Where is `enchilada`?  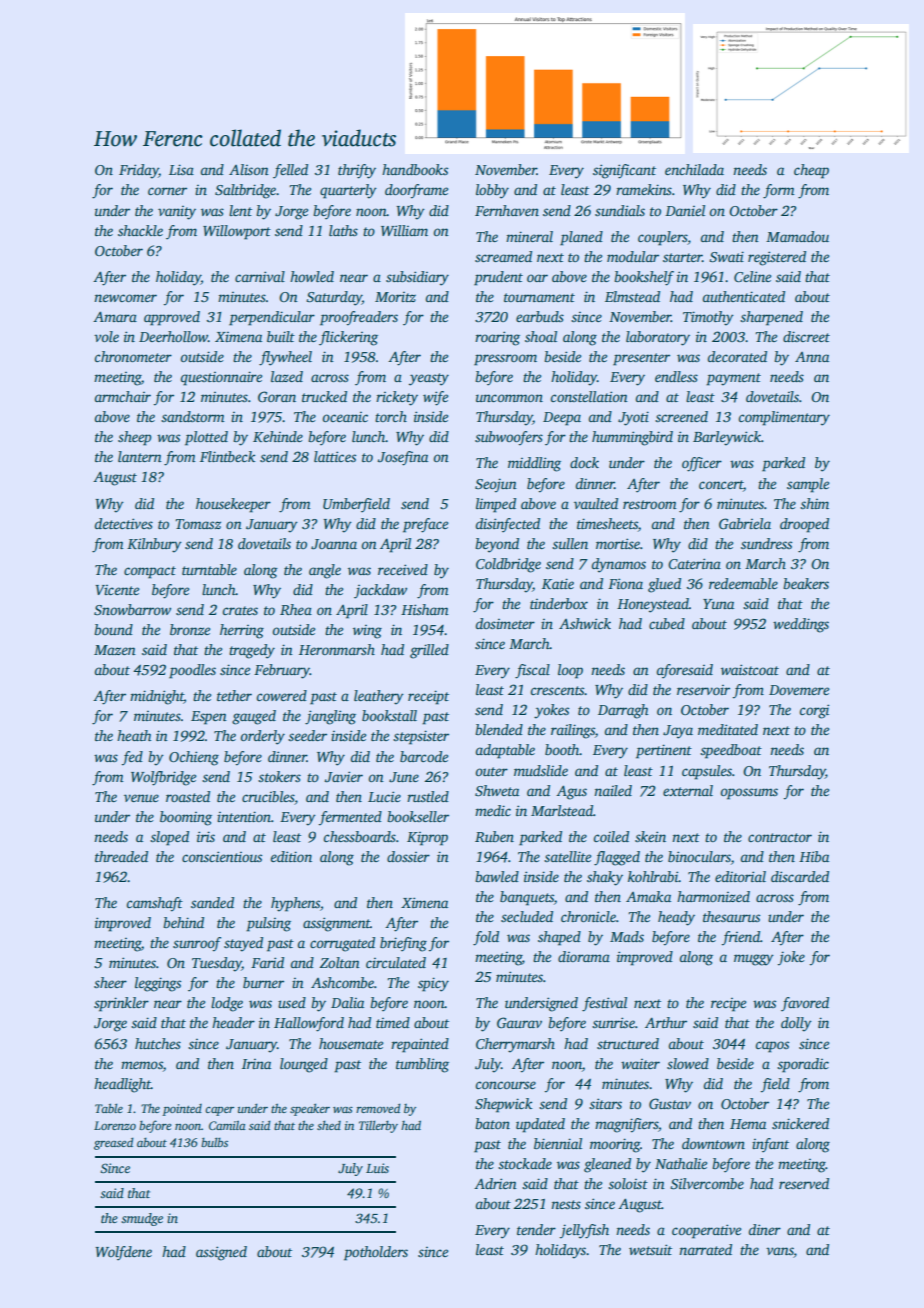
enchilada is located at coordinates (694, 169).
